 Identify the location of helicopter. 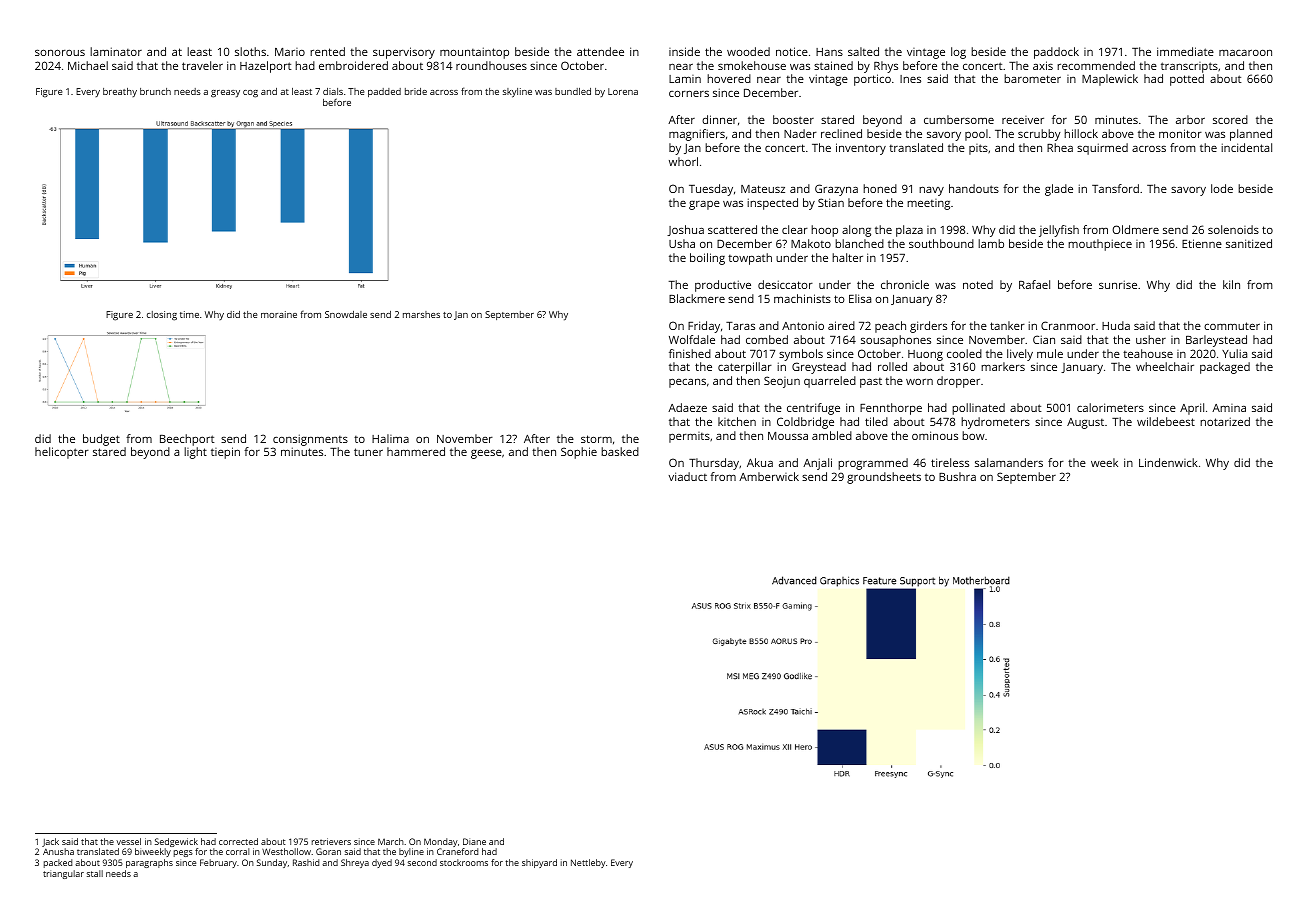
(62, 453).
